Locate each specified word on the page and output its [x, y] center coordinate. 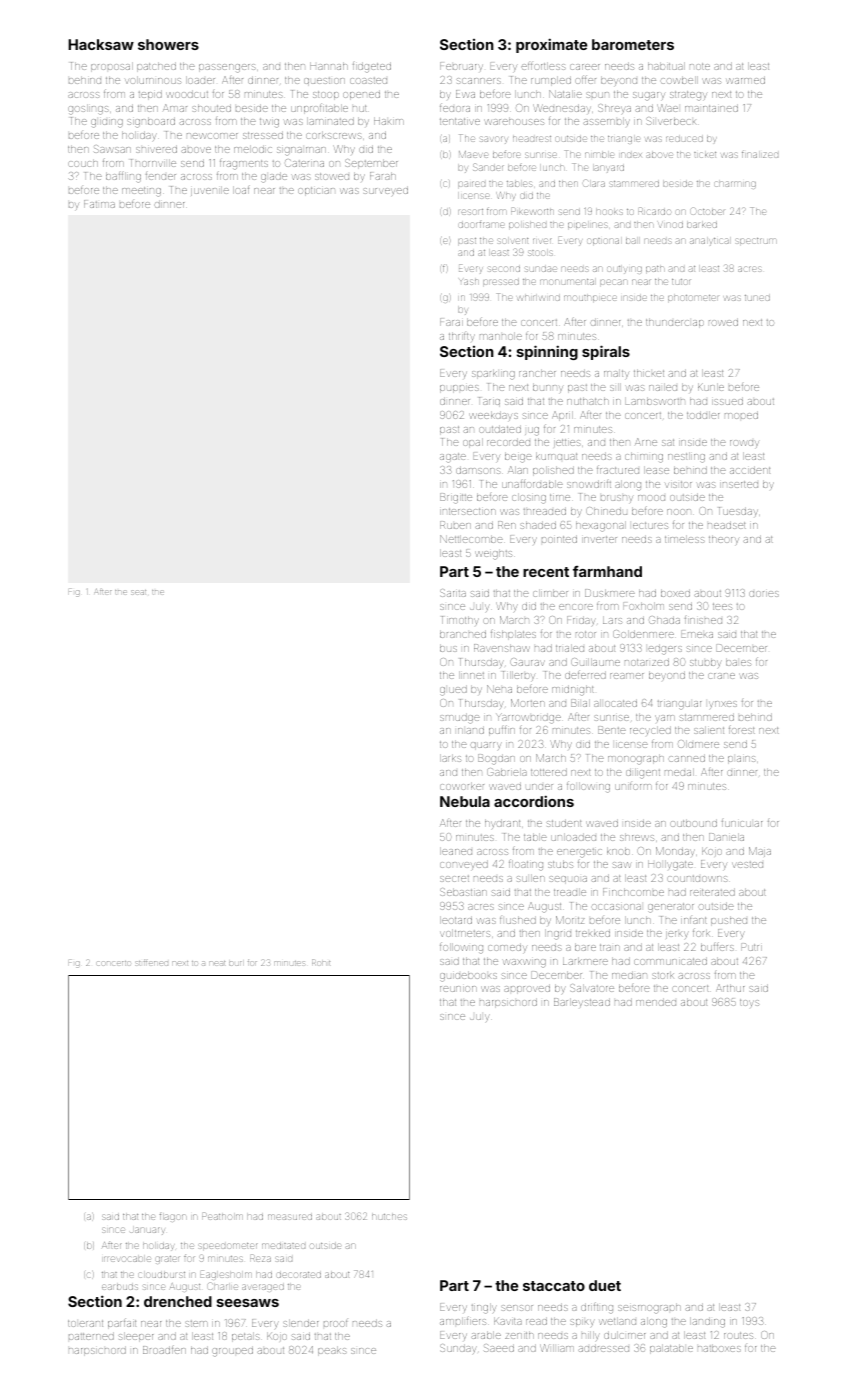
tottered [549, 772]
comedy [507, 948]
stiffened [151, 962]
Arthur [730, 988]
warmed [745, 80]
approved [527, 989]
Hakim [389, 121]
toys [749, 1003]
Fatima [99, 204]
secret [454, 878]
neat [217, 963]
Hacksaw [101, 44]
